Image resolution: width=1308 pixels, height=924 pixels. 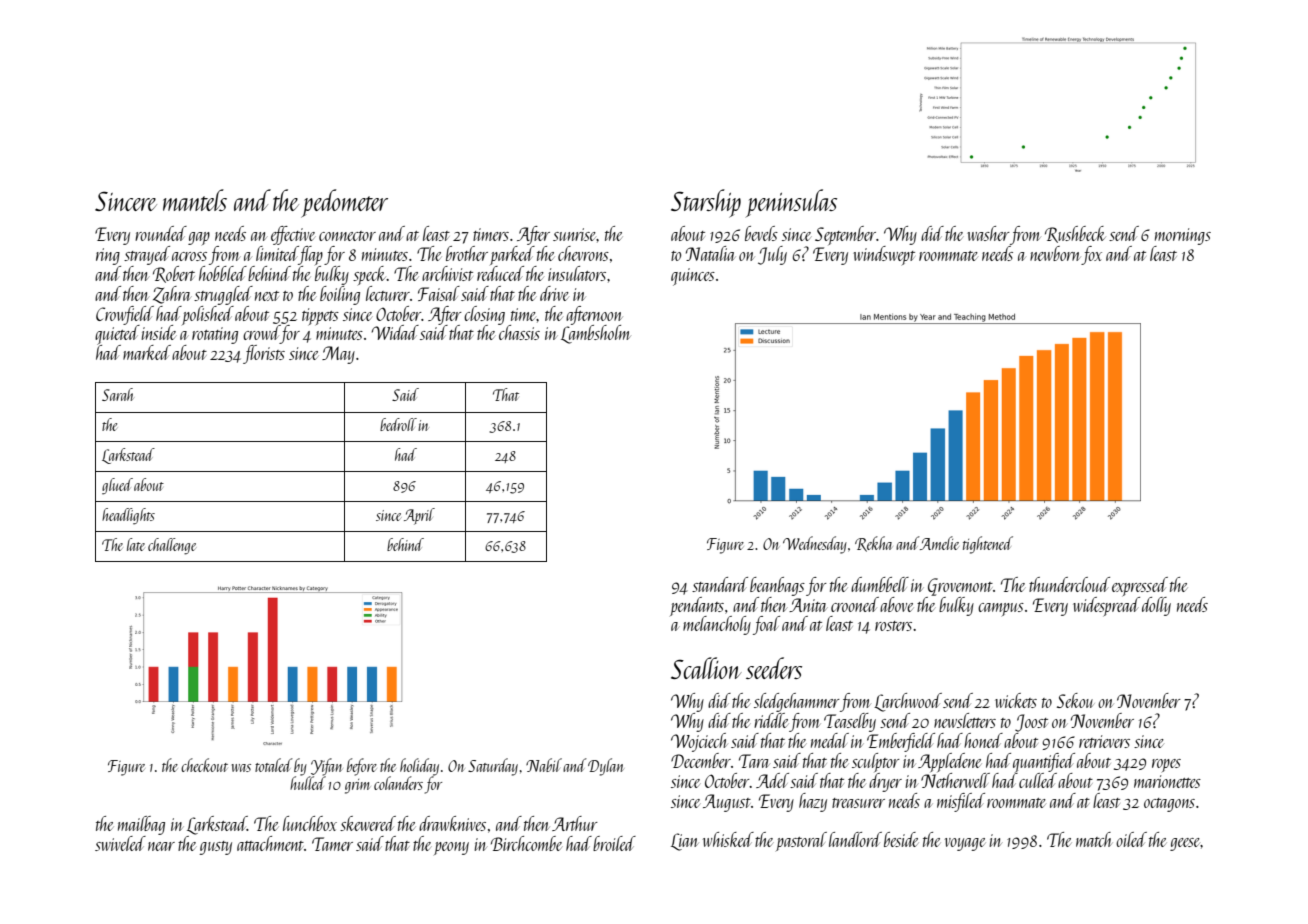 What do you see at coordinates (398, 424) in the screenshot?
I see `bedroll` at bounding box center [398, 424].
